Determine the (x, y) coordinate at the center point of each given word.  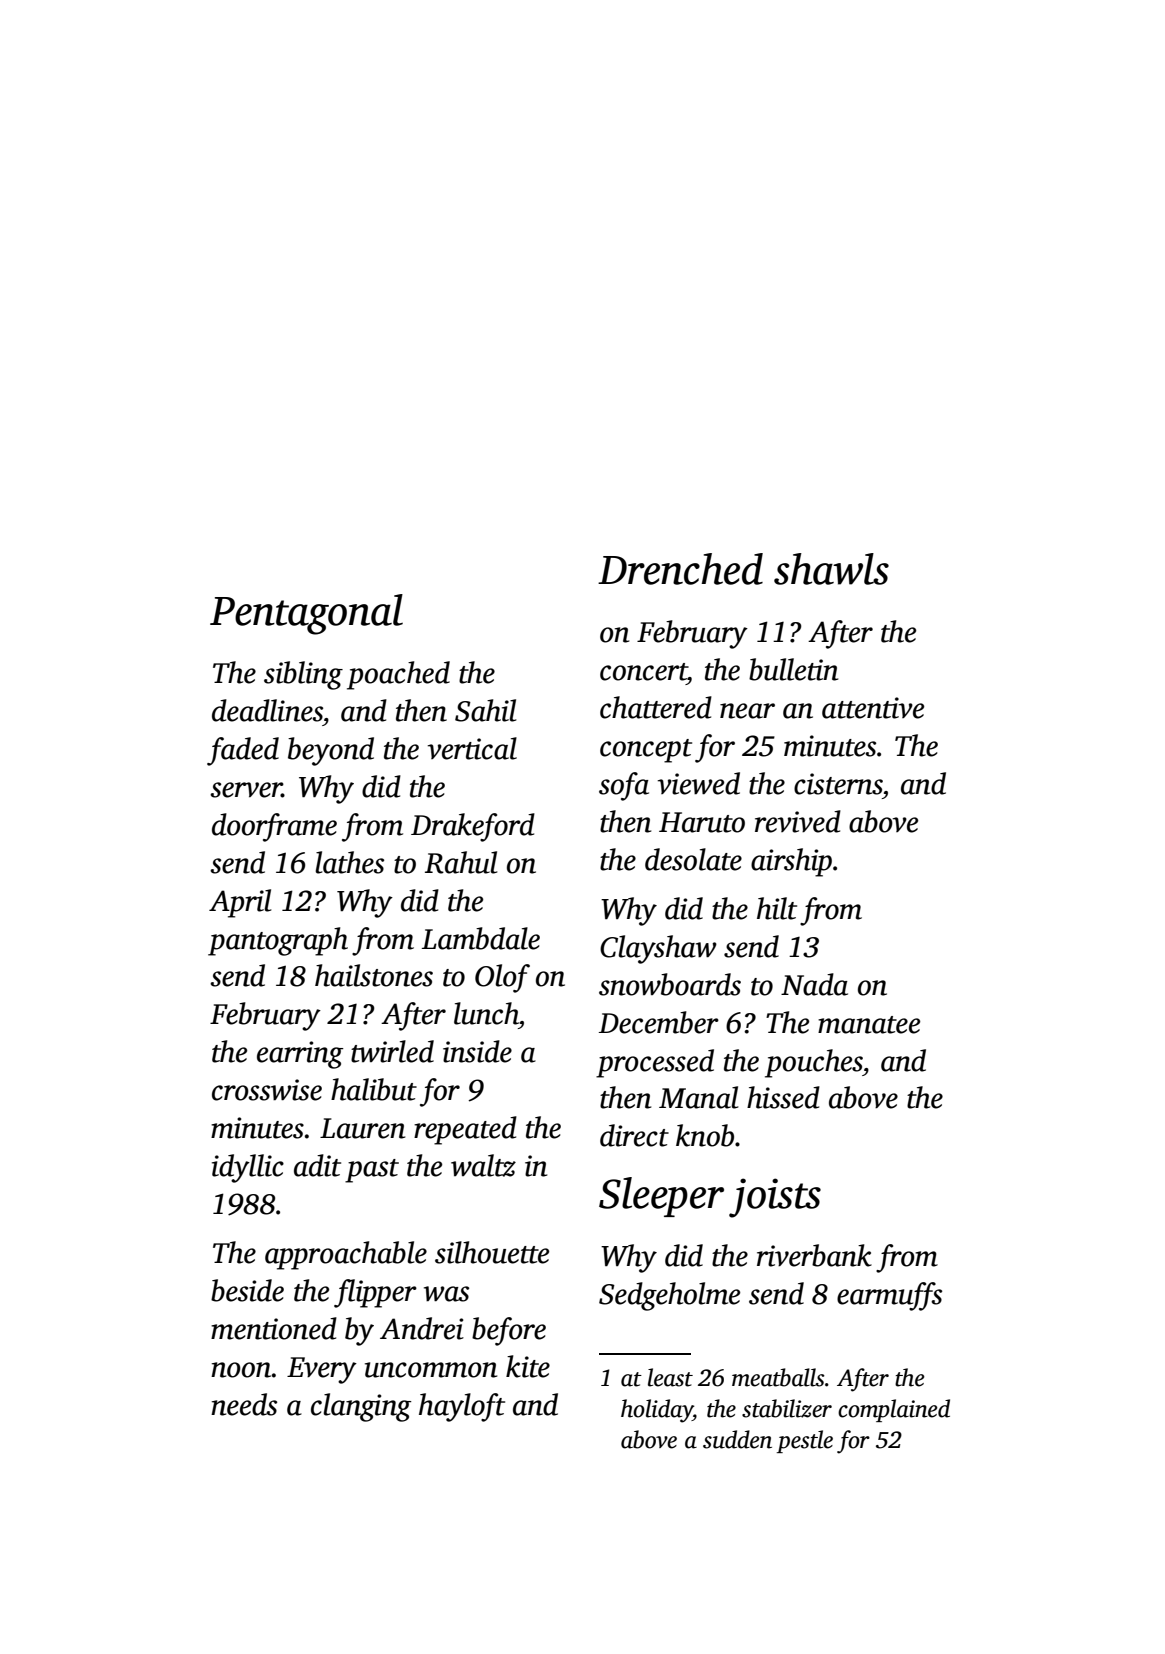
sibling (303, 675)
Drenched (680, 569)
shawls (831, 569)
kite (528, 1366)
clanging (361, 1407)
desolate (693, 859)
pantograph (278, 941)
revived (798, 821)
